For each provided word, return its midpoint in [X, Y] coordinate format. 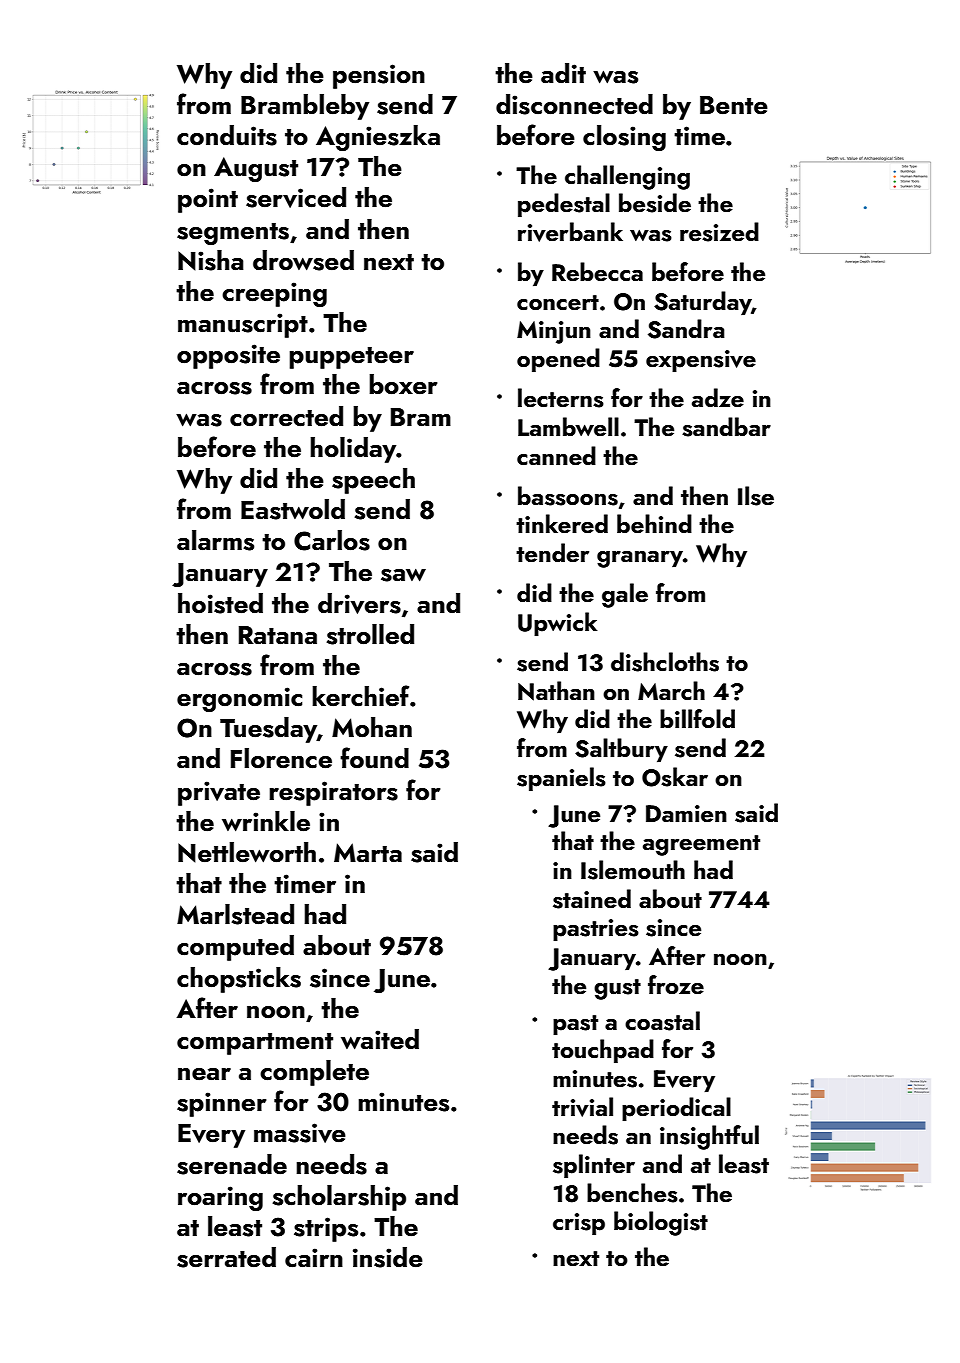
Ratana [278, 635]
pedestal [564, 205]
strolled [370, 634]
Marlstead [235, 914]
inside [388, 1257]
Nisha [211, 260]
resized [719, 232]
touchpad [603, 1051]
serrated [226, 1257]
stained [592, 899]
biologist [661, 1223]
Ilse [756, 496]
